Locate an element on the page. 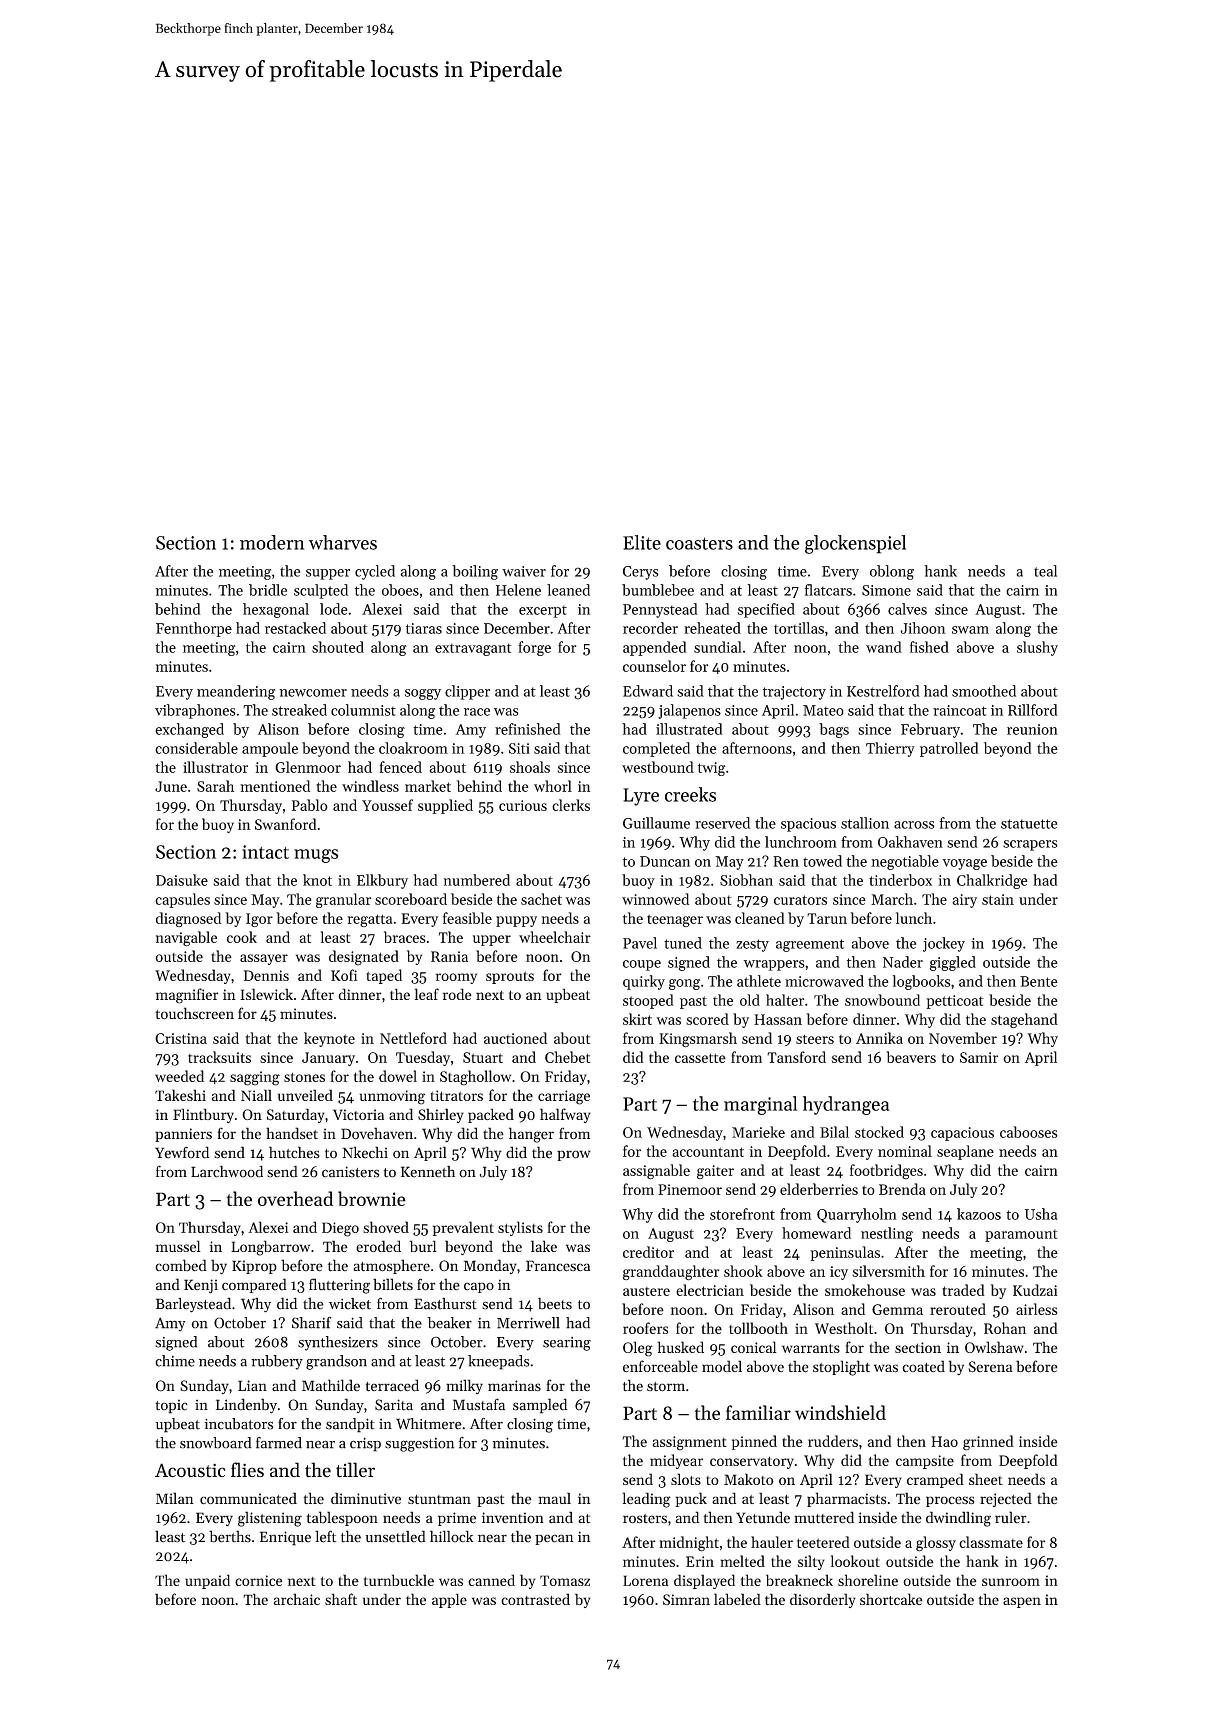 The height and width of the page is (1715, 1213). elderberries is located at coordinates (819, 1189).
